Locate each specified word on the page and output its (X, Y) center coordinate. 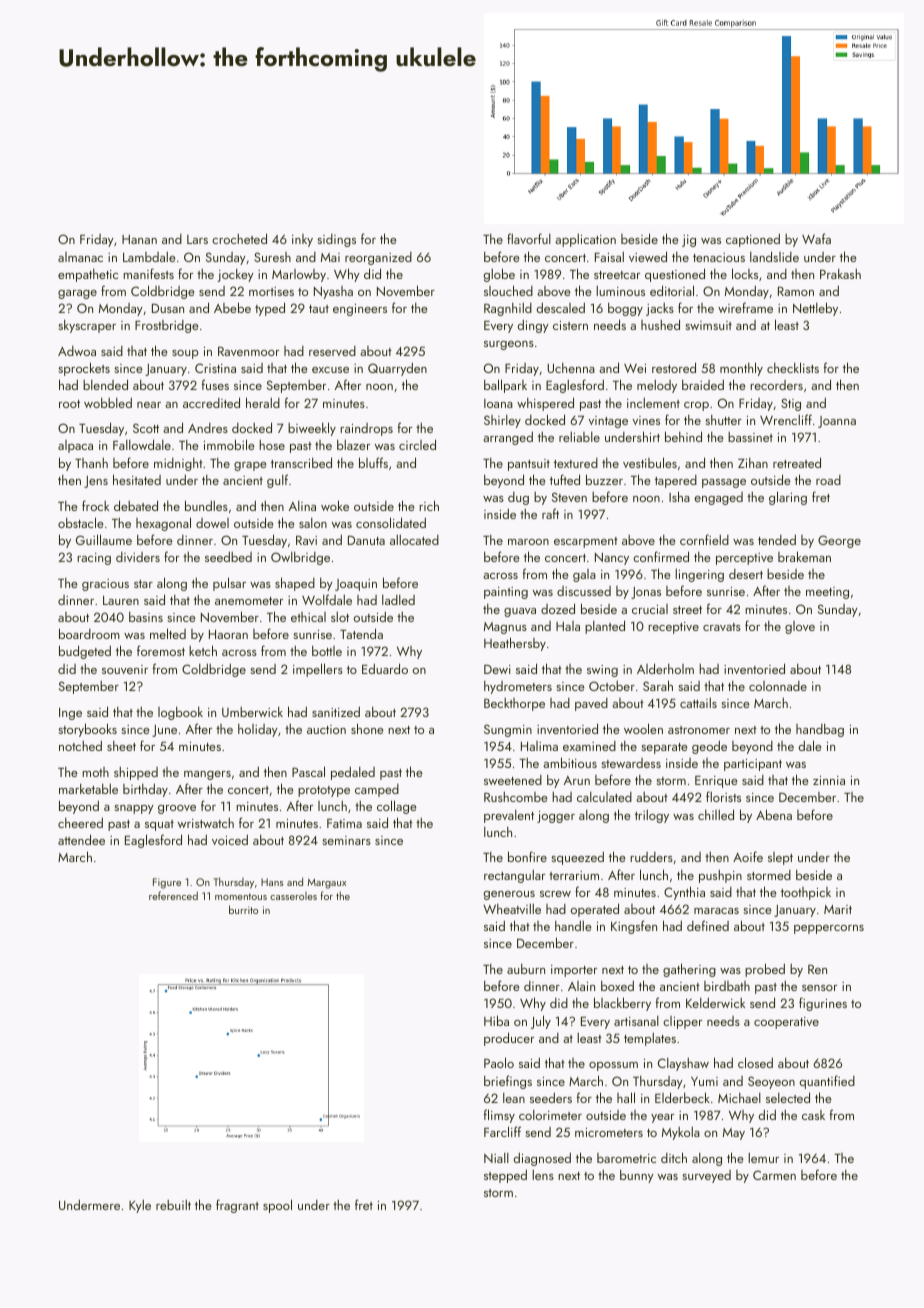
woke (335, 505)
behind (683, 436)
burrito (244, 909)
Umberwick (252, 712)
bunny (637, 1176)
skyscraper (87, 326)
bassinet (750, 437)
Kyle (140, 1206)
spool (277, 1206)
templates (650, 1039)
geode (709, 747)
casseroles (293, 896)
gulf (277, 481)
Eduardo (385, 668)
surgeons (509, 345)
